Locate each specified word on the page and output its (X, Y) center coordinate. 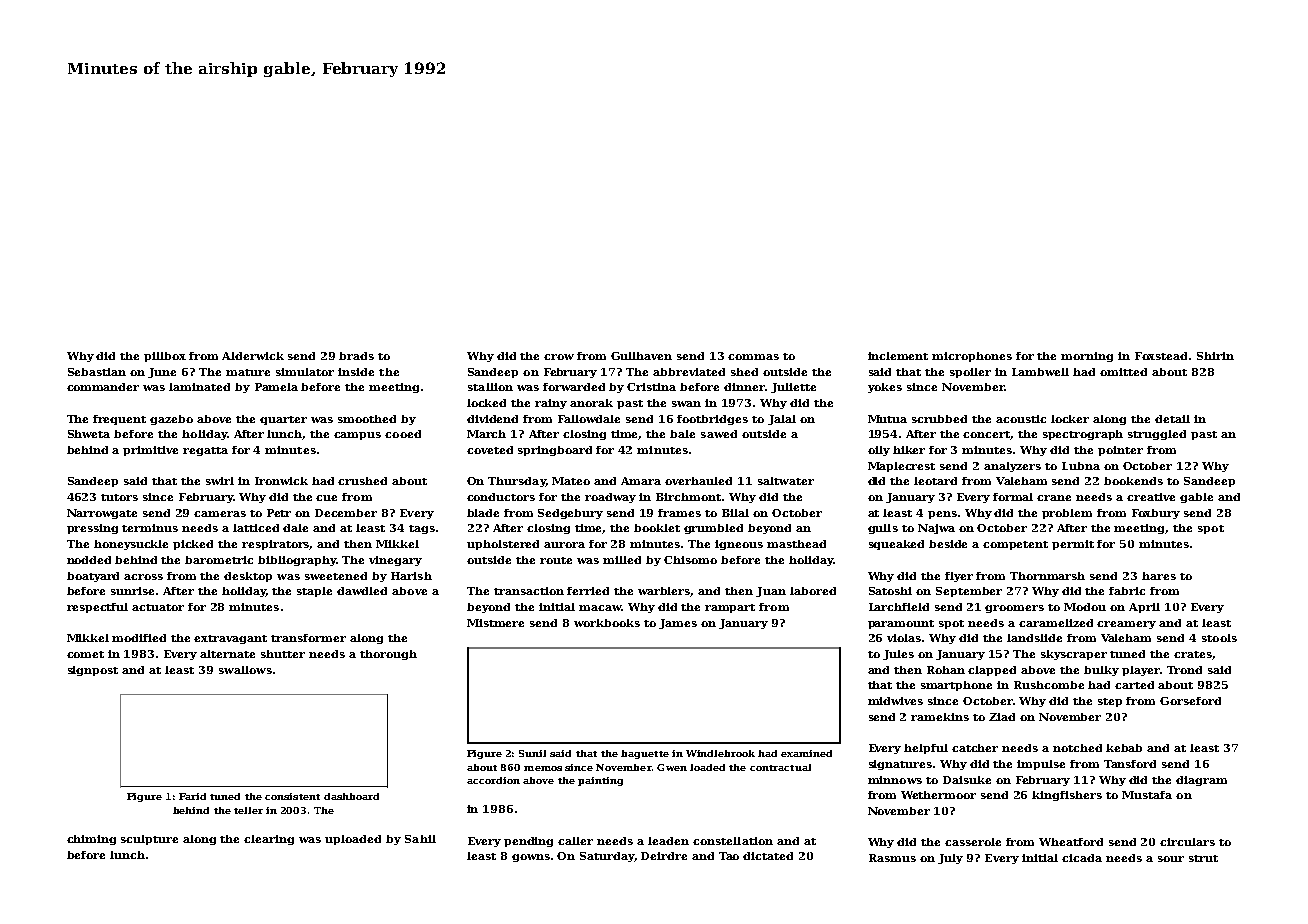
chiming (91, 840)
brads (356, 356)
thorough (388, 655)
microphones (972, 357)
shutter (283, 654)
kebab (1124, 748)
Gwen (672, 767)
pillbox (165, 357)
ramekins (940, 717)
